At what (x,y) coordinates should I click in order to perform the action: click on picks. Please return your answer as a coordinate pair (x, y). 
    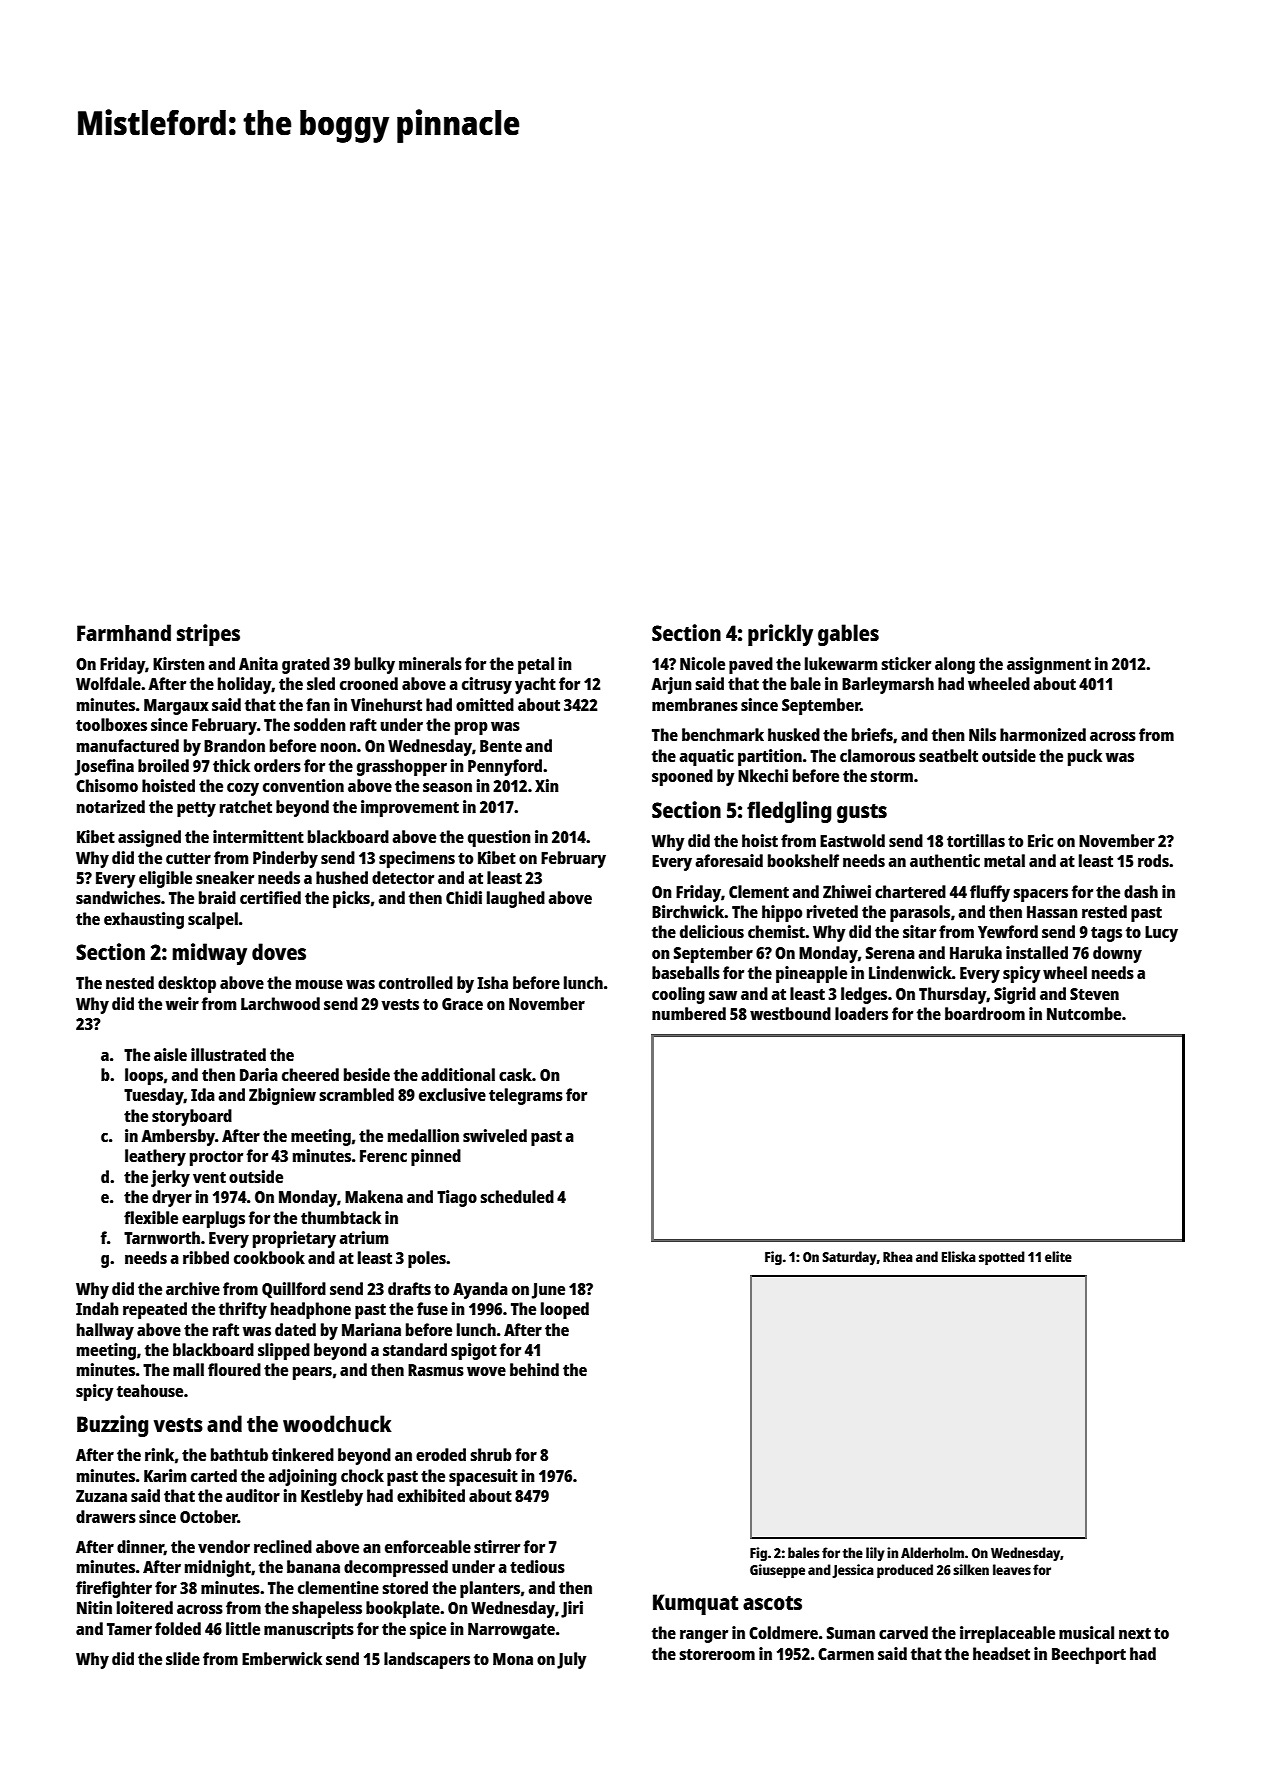
    Looking at the image, I should click on (351, 899).
